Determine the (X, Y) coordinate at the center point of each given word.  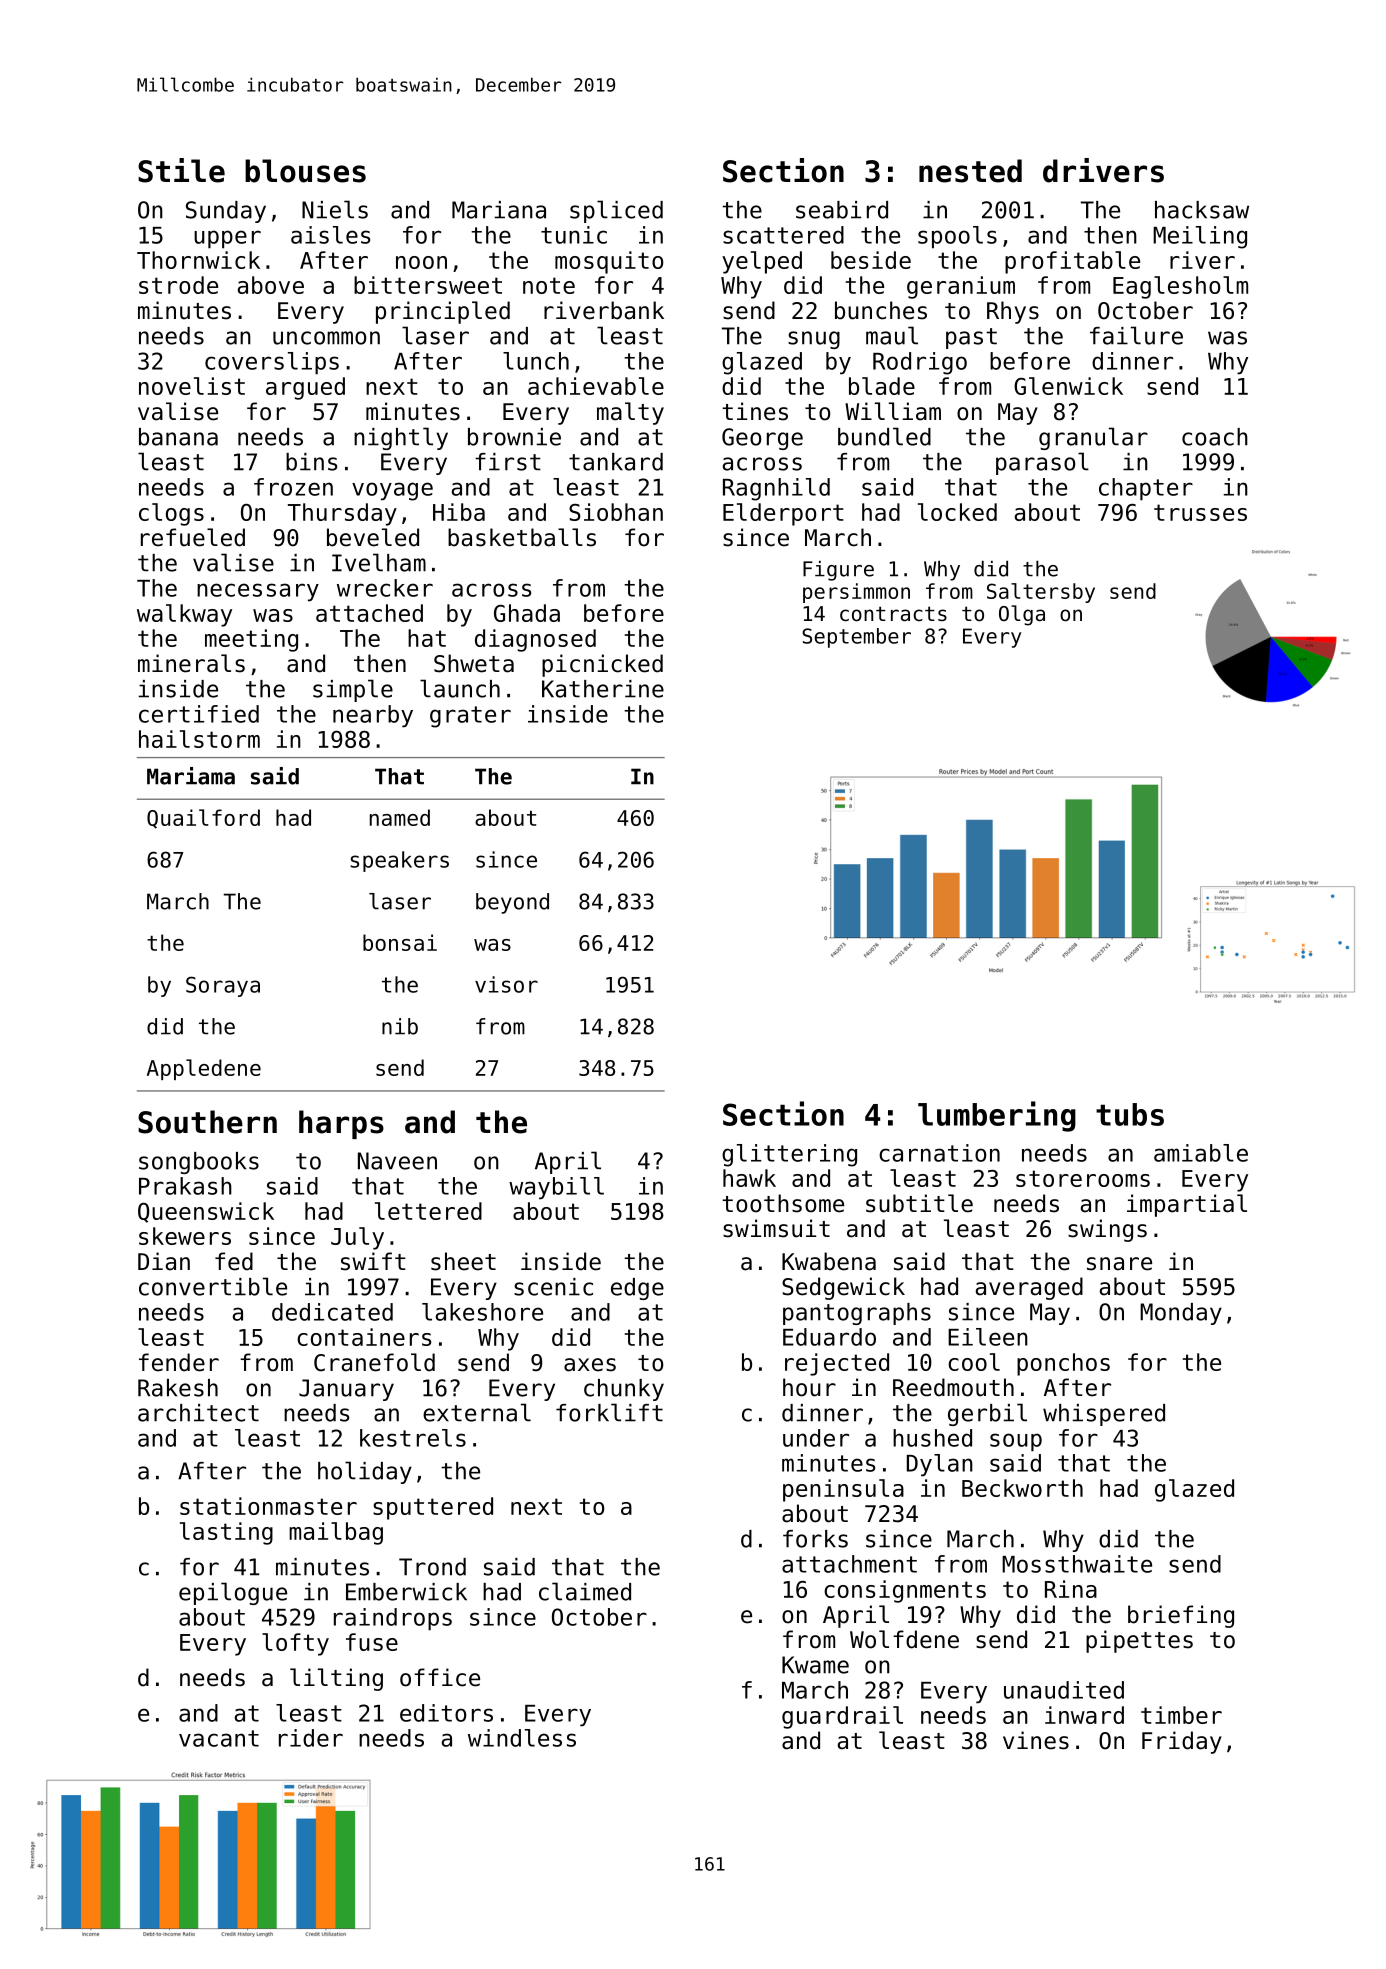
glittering (789, 1155)
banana (178, 437)
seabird (842, 210)
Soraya (223, 986)
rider (311, 1738)
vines (1036, 1740)
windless (522, 1738)
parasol (1042, 463)
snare (1119, 1264)
